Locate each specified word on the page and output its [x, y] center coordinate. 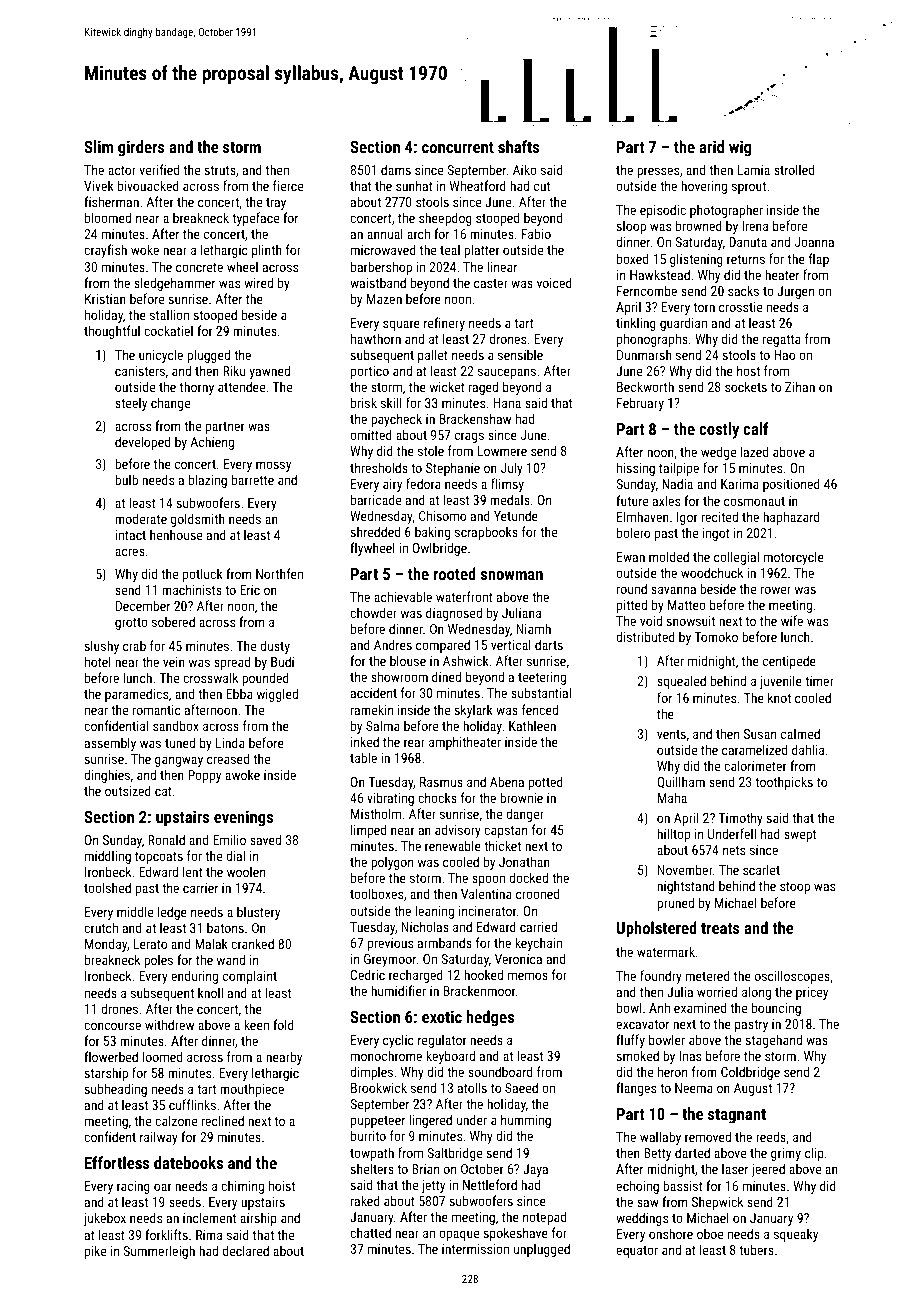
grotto [131, 624]
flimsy [507, 485]
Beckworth [645, 386]
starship [106, 1074]
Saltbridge [454, 1154]
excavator [642, 1024]
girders [141, 148]
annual [385, 233]
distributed [645, 636]
